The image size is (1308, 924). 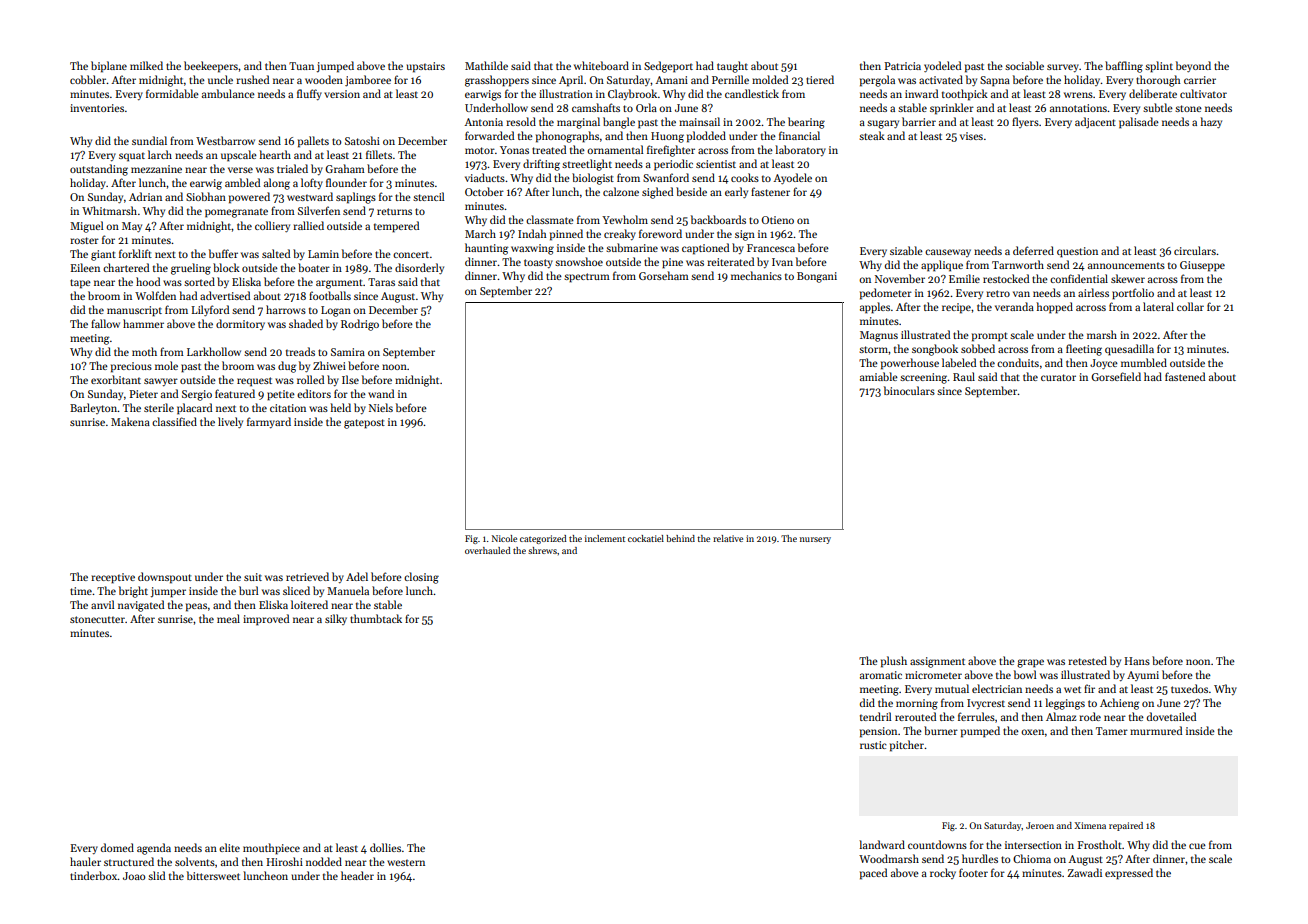 What do you see at coordinates (1077, 252) in the page?
I see `question` at bounding box center [1077, 252].
